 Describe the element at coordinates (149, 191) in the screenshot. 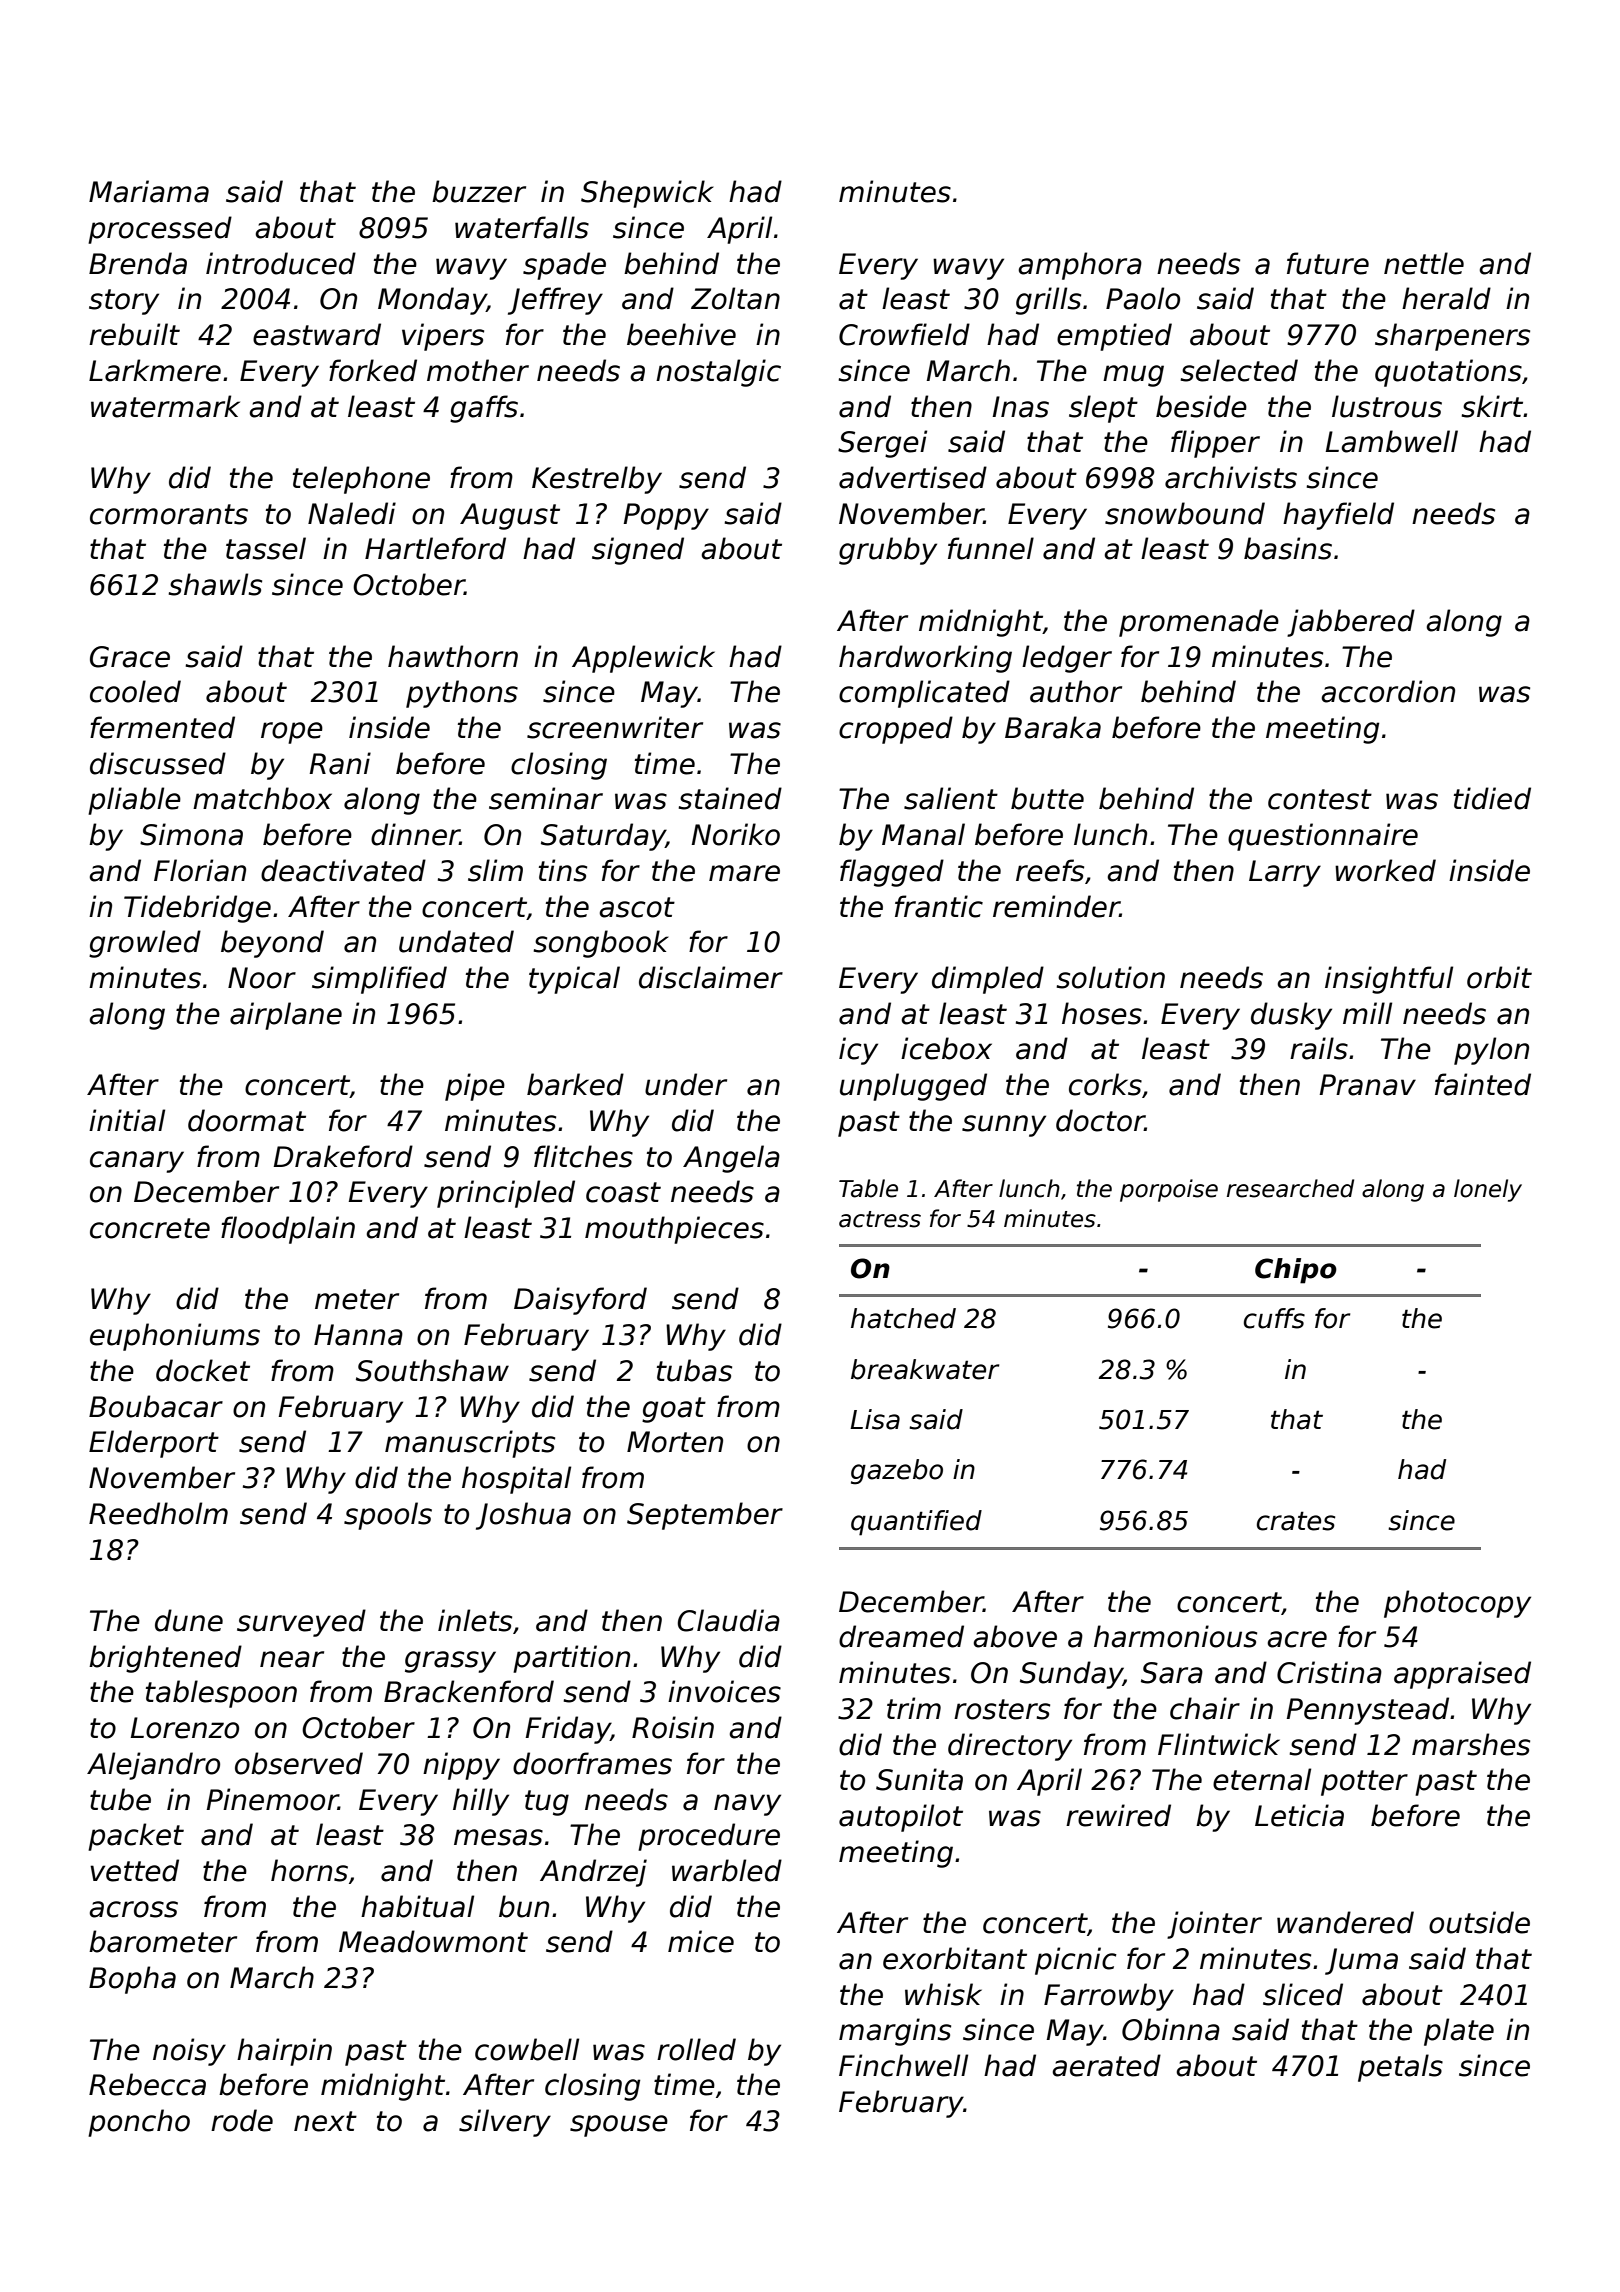

I see `Mariama` at that location.
